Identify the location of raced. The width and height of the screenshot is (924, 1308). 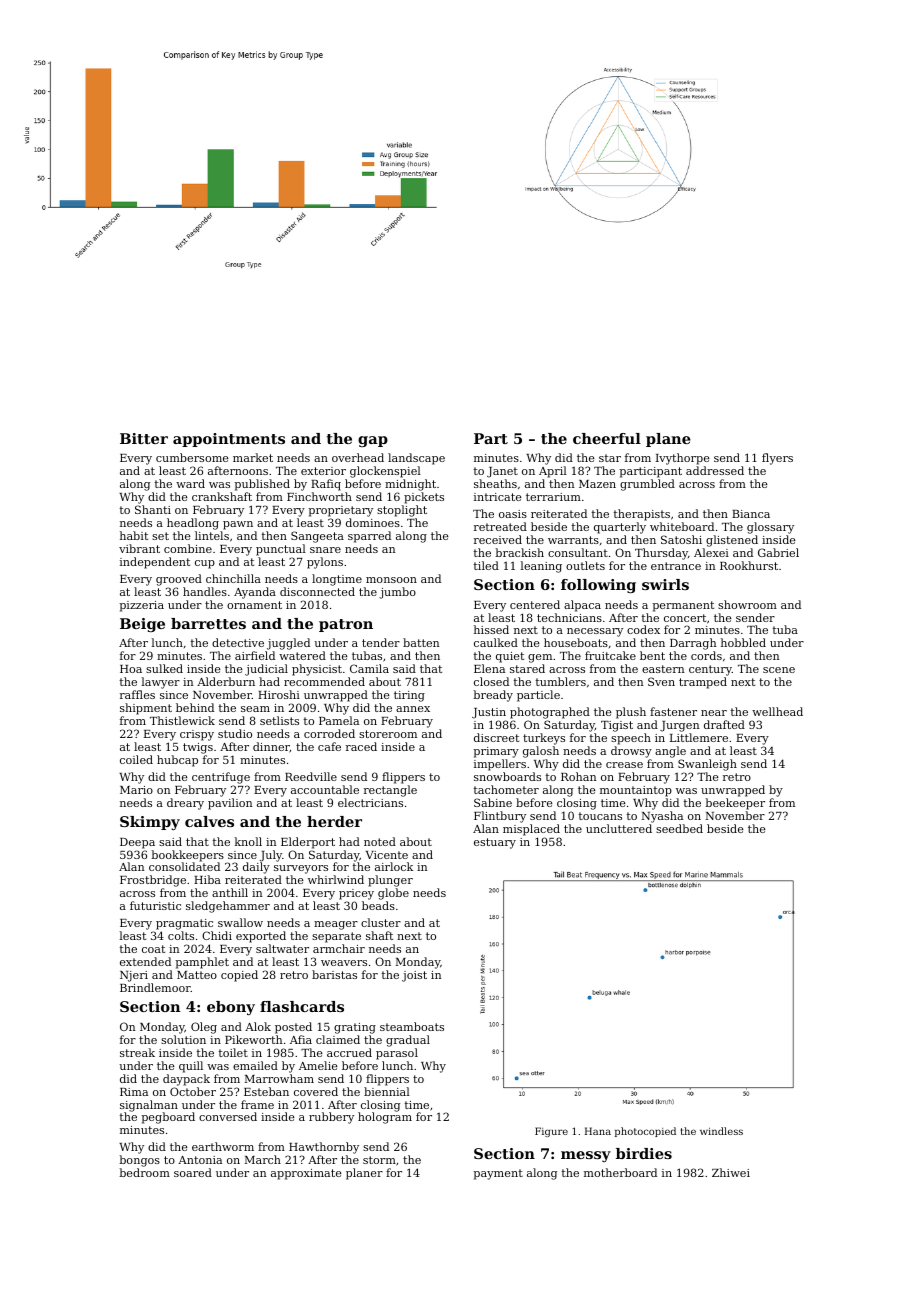
(361, 746).
